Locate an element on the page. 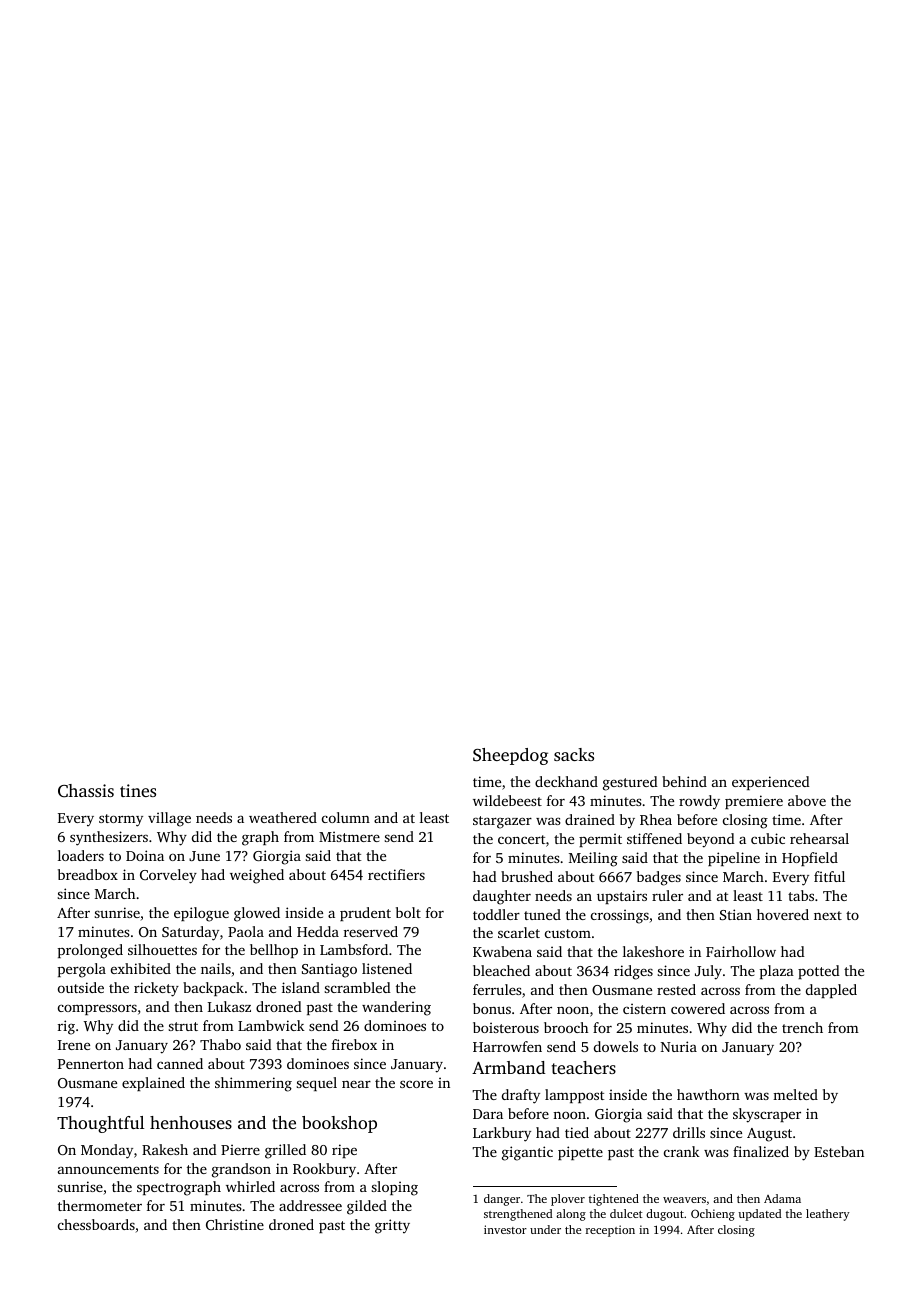  grandson is located at coordinates (241, 1170).
